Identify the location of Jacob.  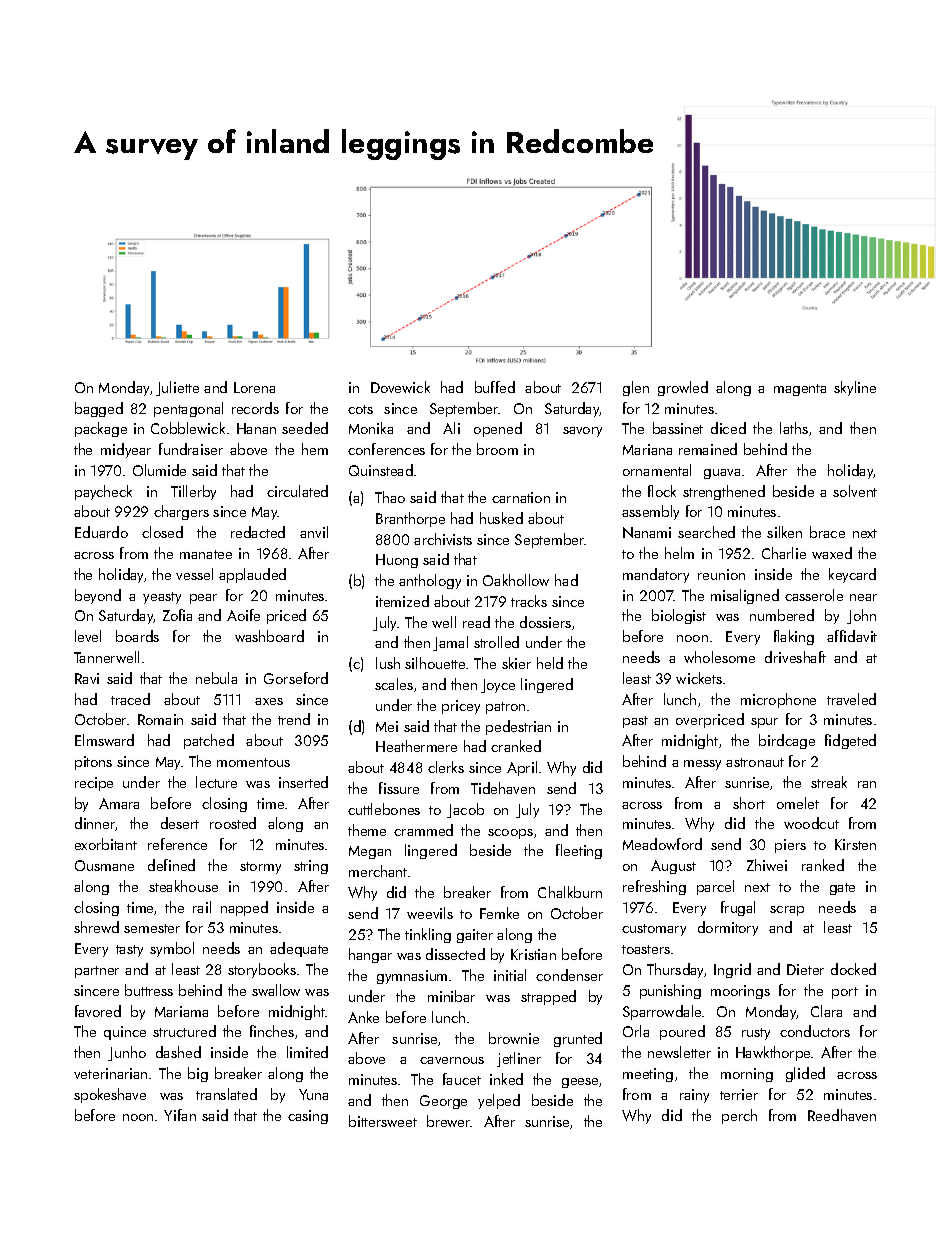
(465, 810).
